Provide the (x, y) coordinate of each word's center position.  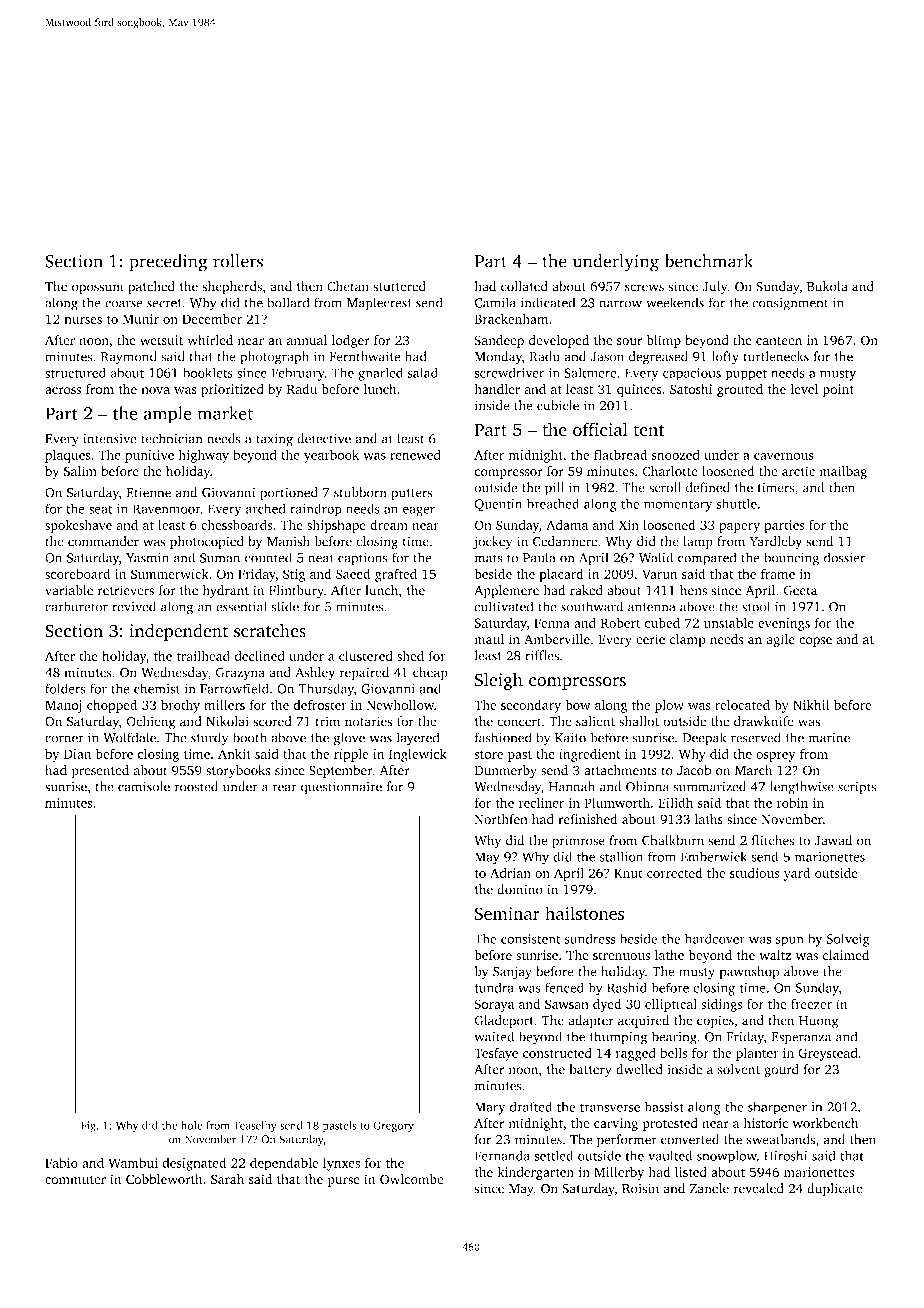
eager (419, 511)
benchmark (709, 261)
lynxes (341, 1164)
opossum (98, 289)
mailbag (843, 472)
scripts (857, 788)
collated (524, 286)
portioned (289, 494)
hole (191, 1125)
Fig (88, 1126)
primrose (578, 842)
